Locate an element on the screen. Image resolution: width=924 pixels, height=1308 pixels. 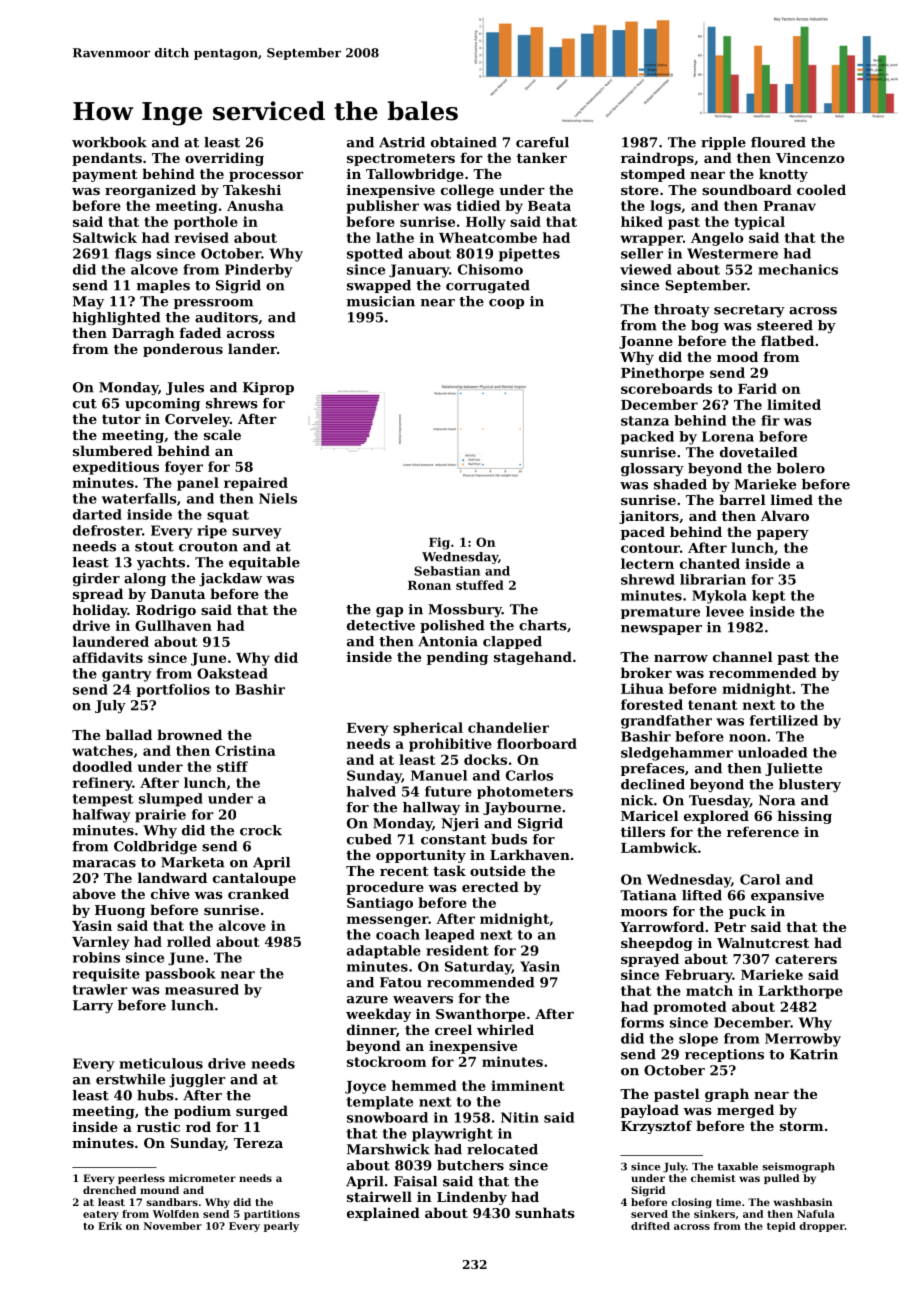
careful is located at coordinates (542, 142).
